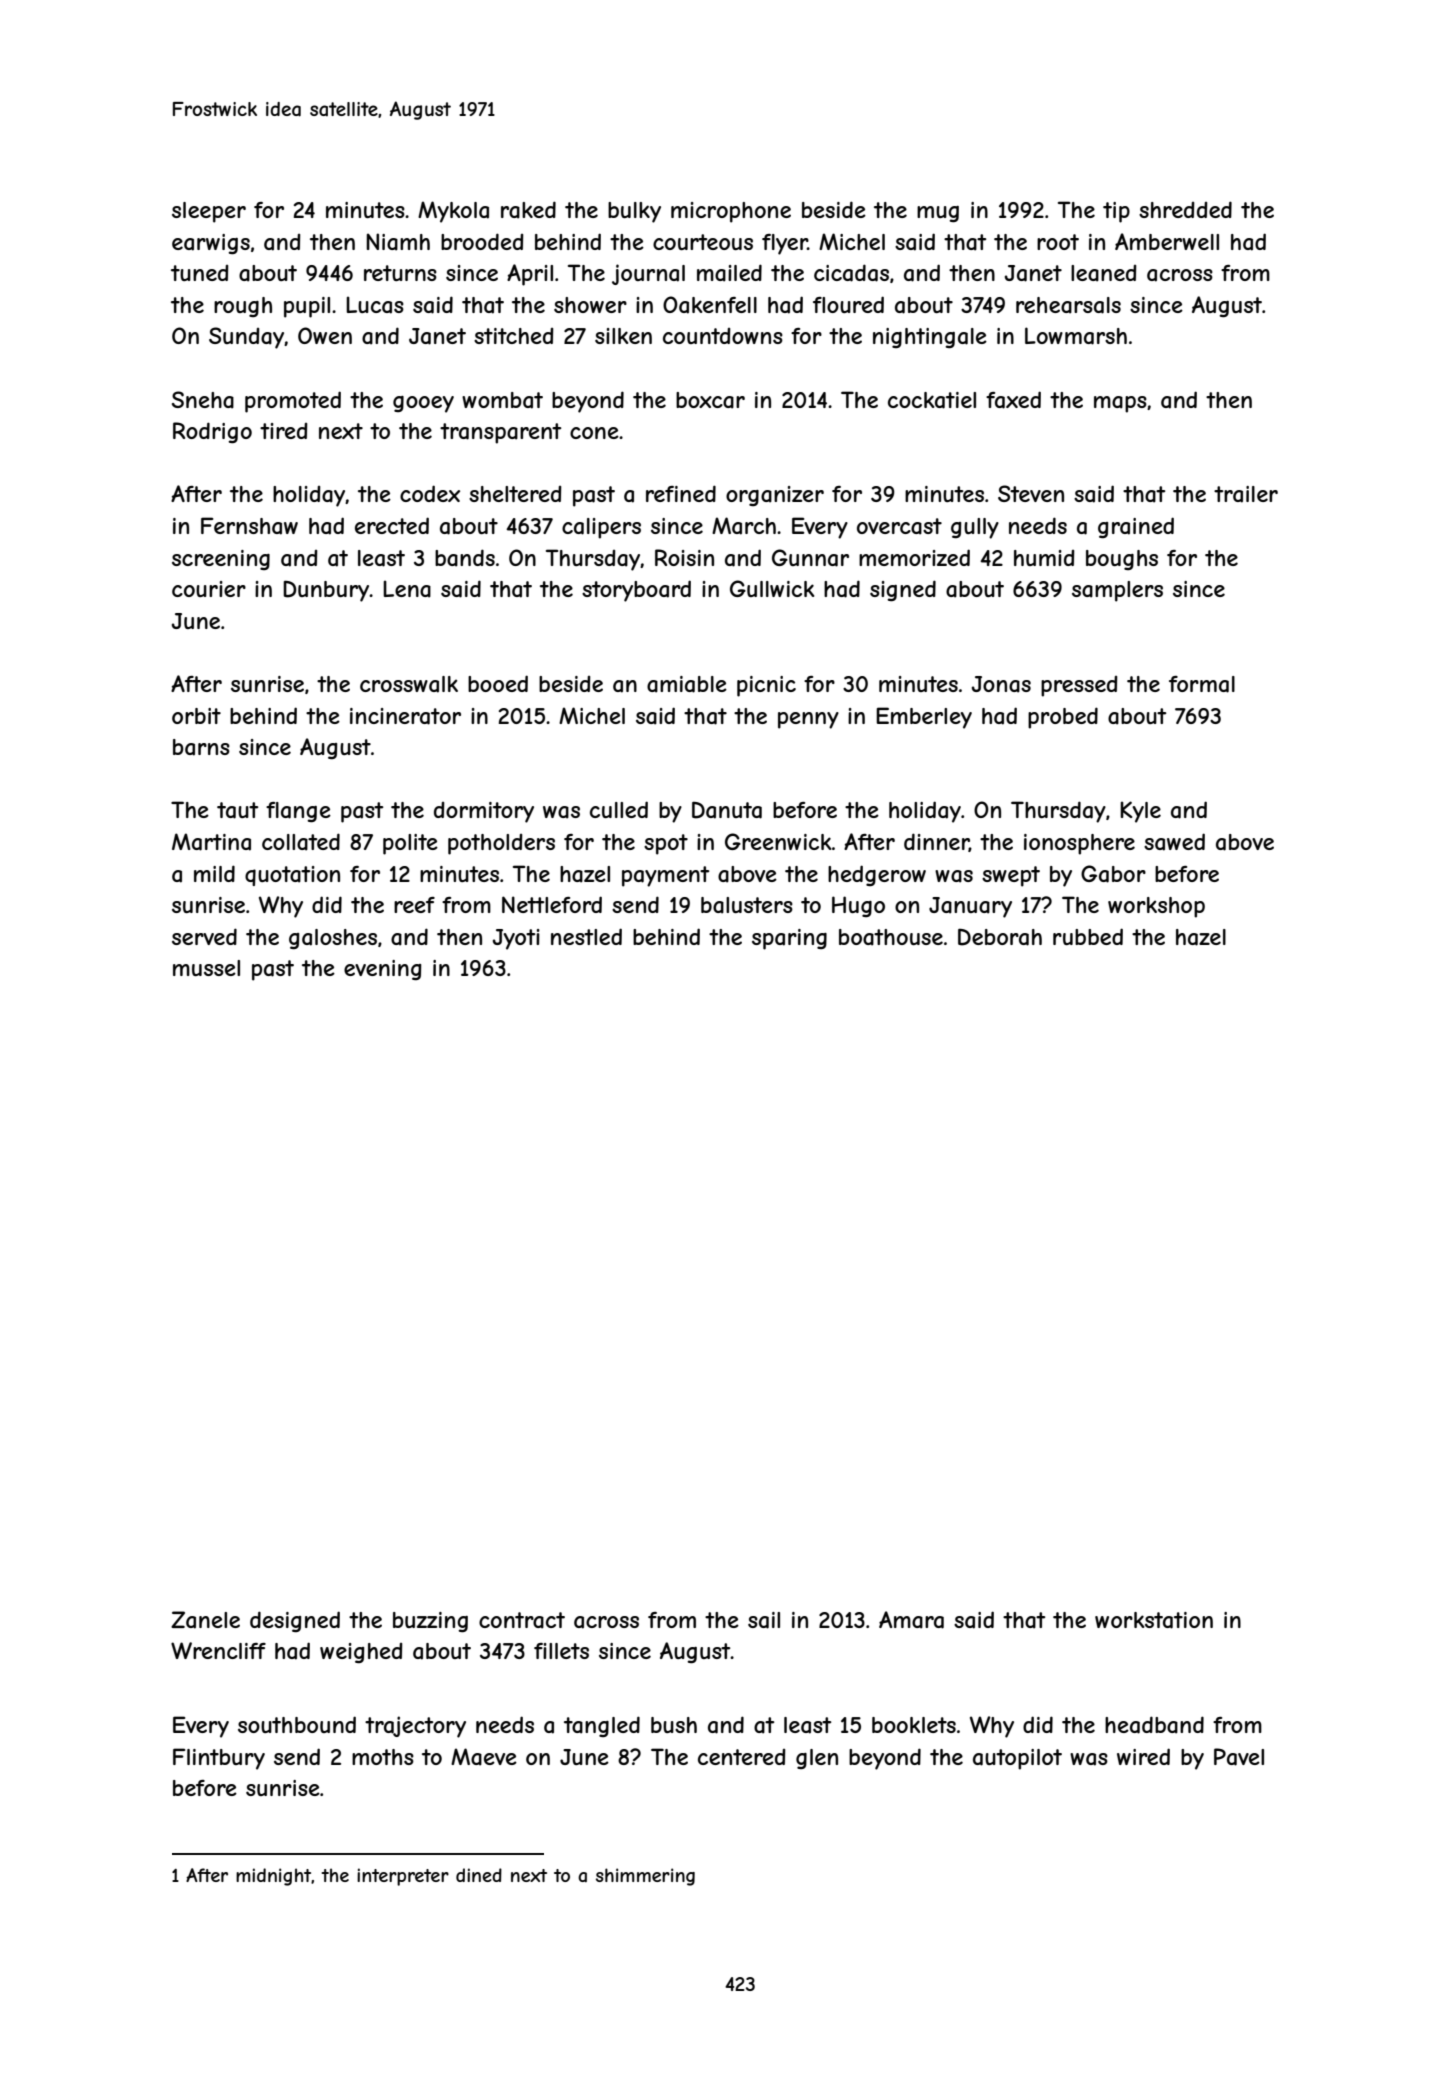  Describe the element at coordinates (1088, 936) in the page. I see `rubbed` at that location.
